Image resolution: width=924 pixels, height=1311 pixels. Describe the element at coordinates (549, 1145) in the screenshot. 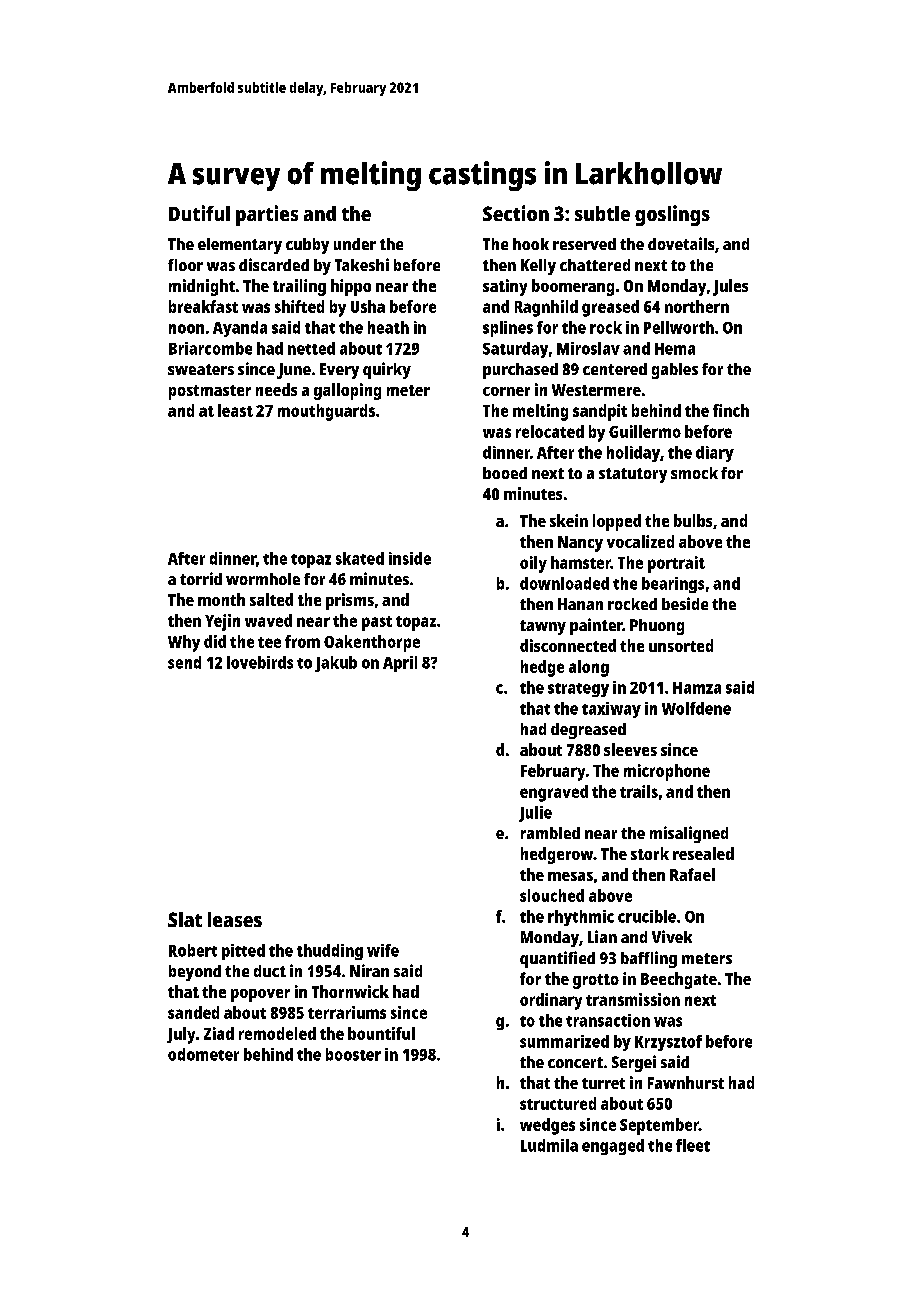

I see `Ludmila` at that location.
